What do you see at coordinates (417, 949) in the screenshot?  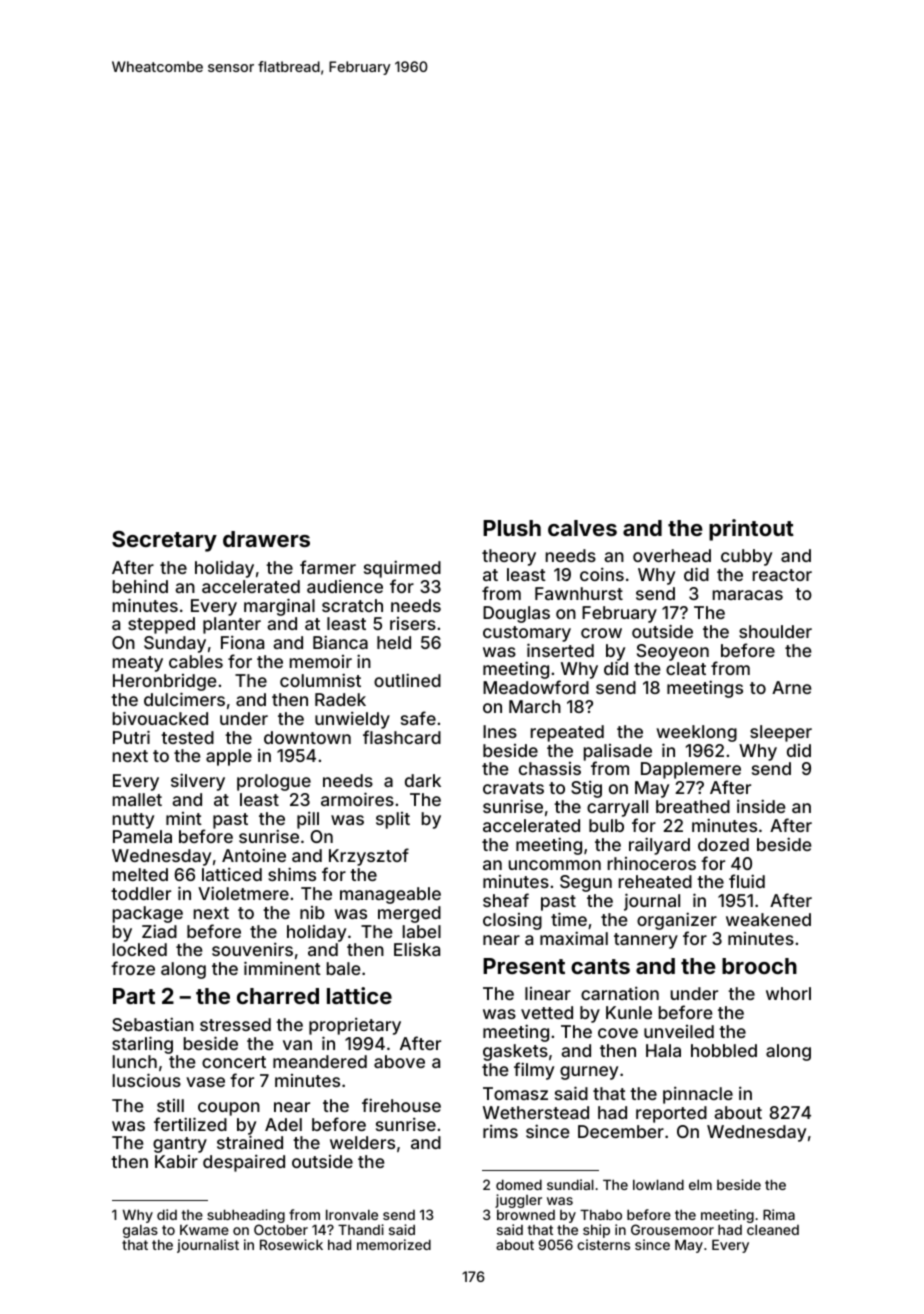 I see `Eliska` at bounding box center [417, 949].
